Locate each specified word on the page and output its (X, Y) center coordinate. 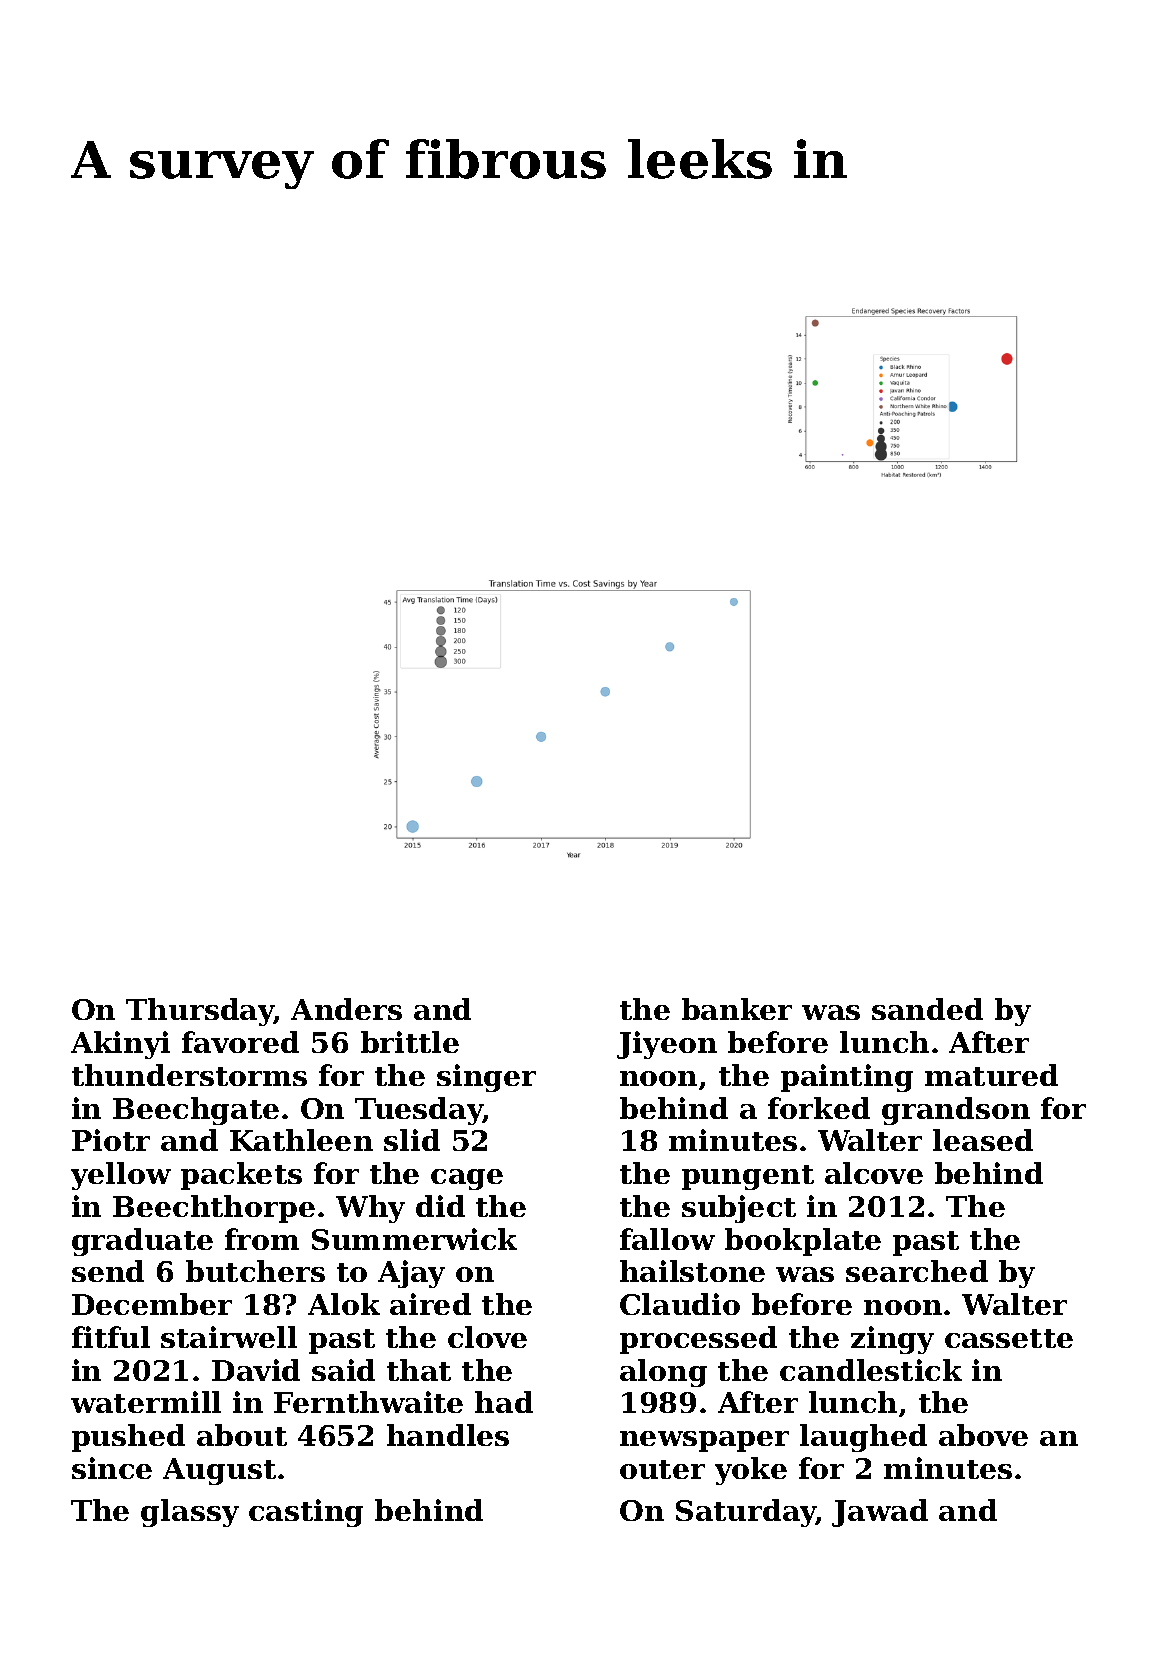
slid (412, 1140)
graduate (142, 1242)
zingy (892, 1340)
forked (819, 1108)
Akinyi (120, 1045)
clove (487, 1337)
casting (306, 1513)
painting (847, 1078)
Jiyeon (667, 1045)
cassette (1009, 1338)
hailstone (692, 1271)
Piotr (111, 1140)
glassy (190, 1513)
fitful (111, 1337)
